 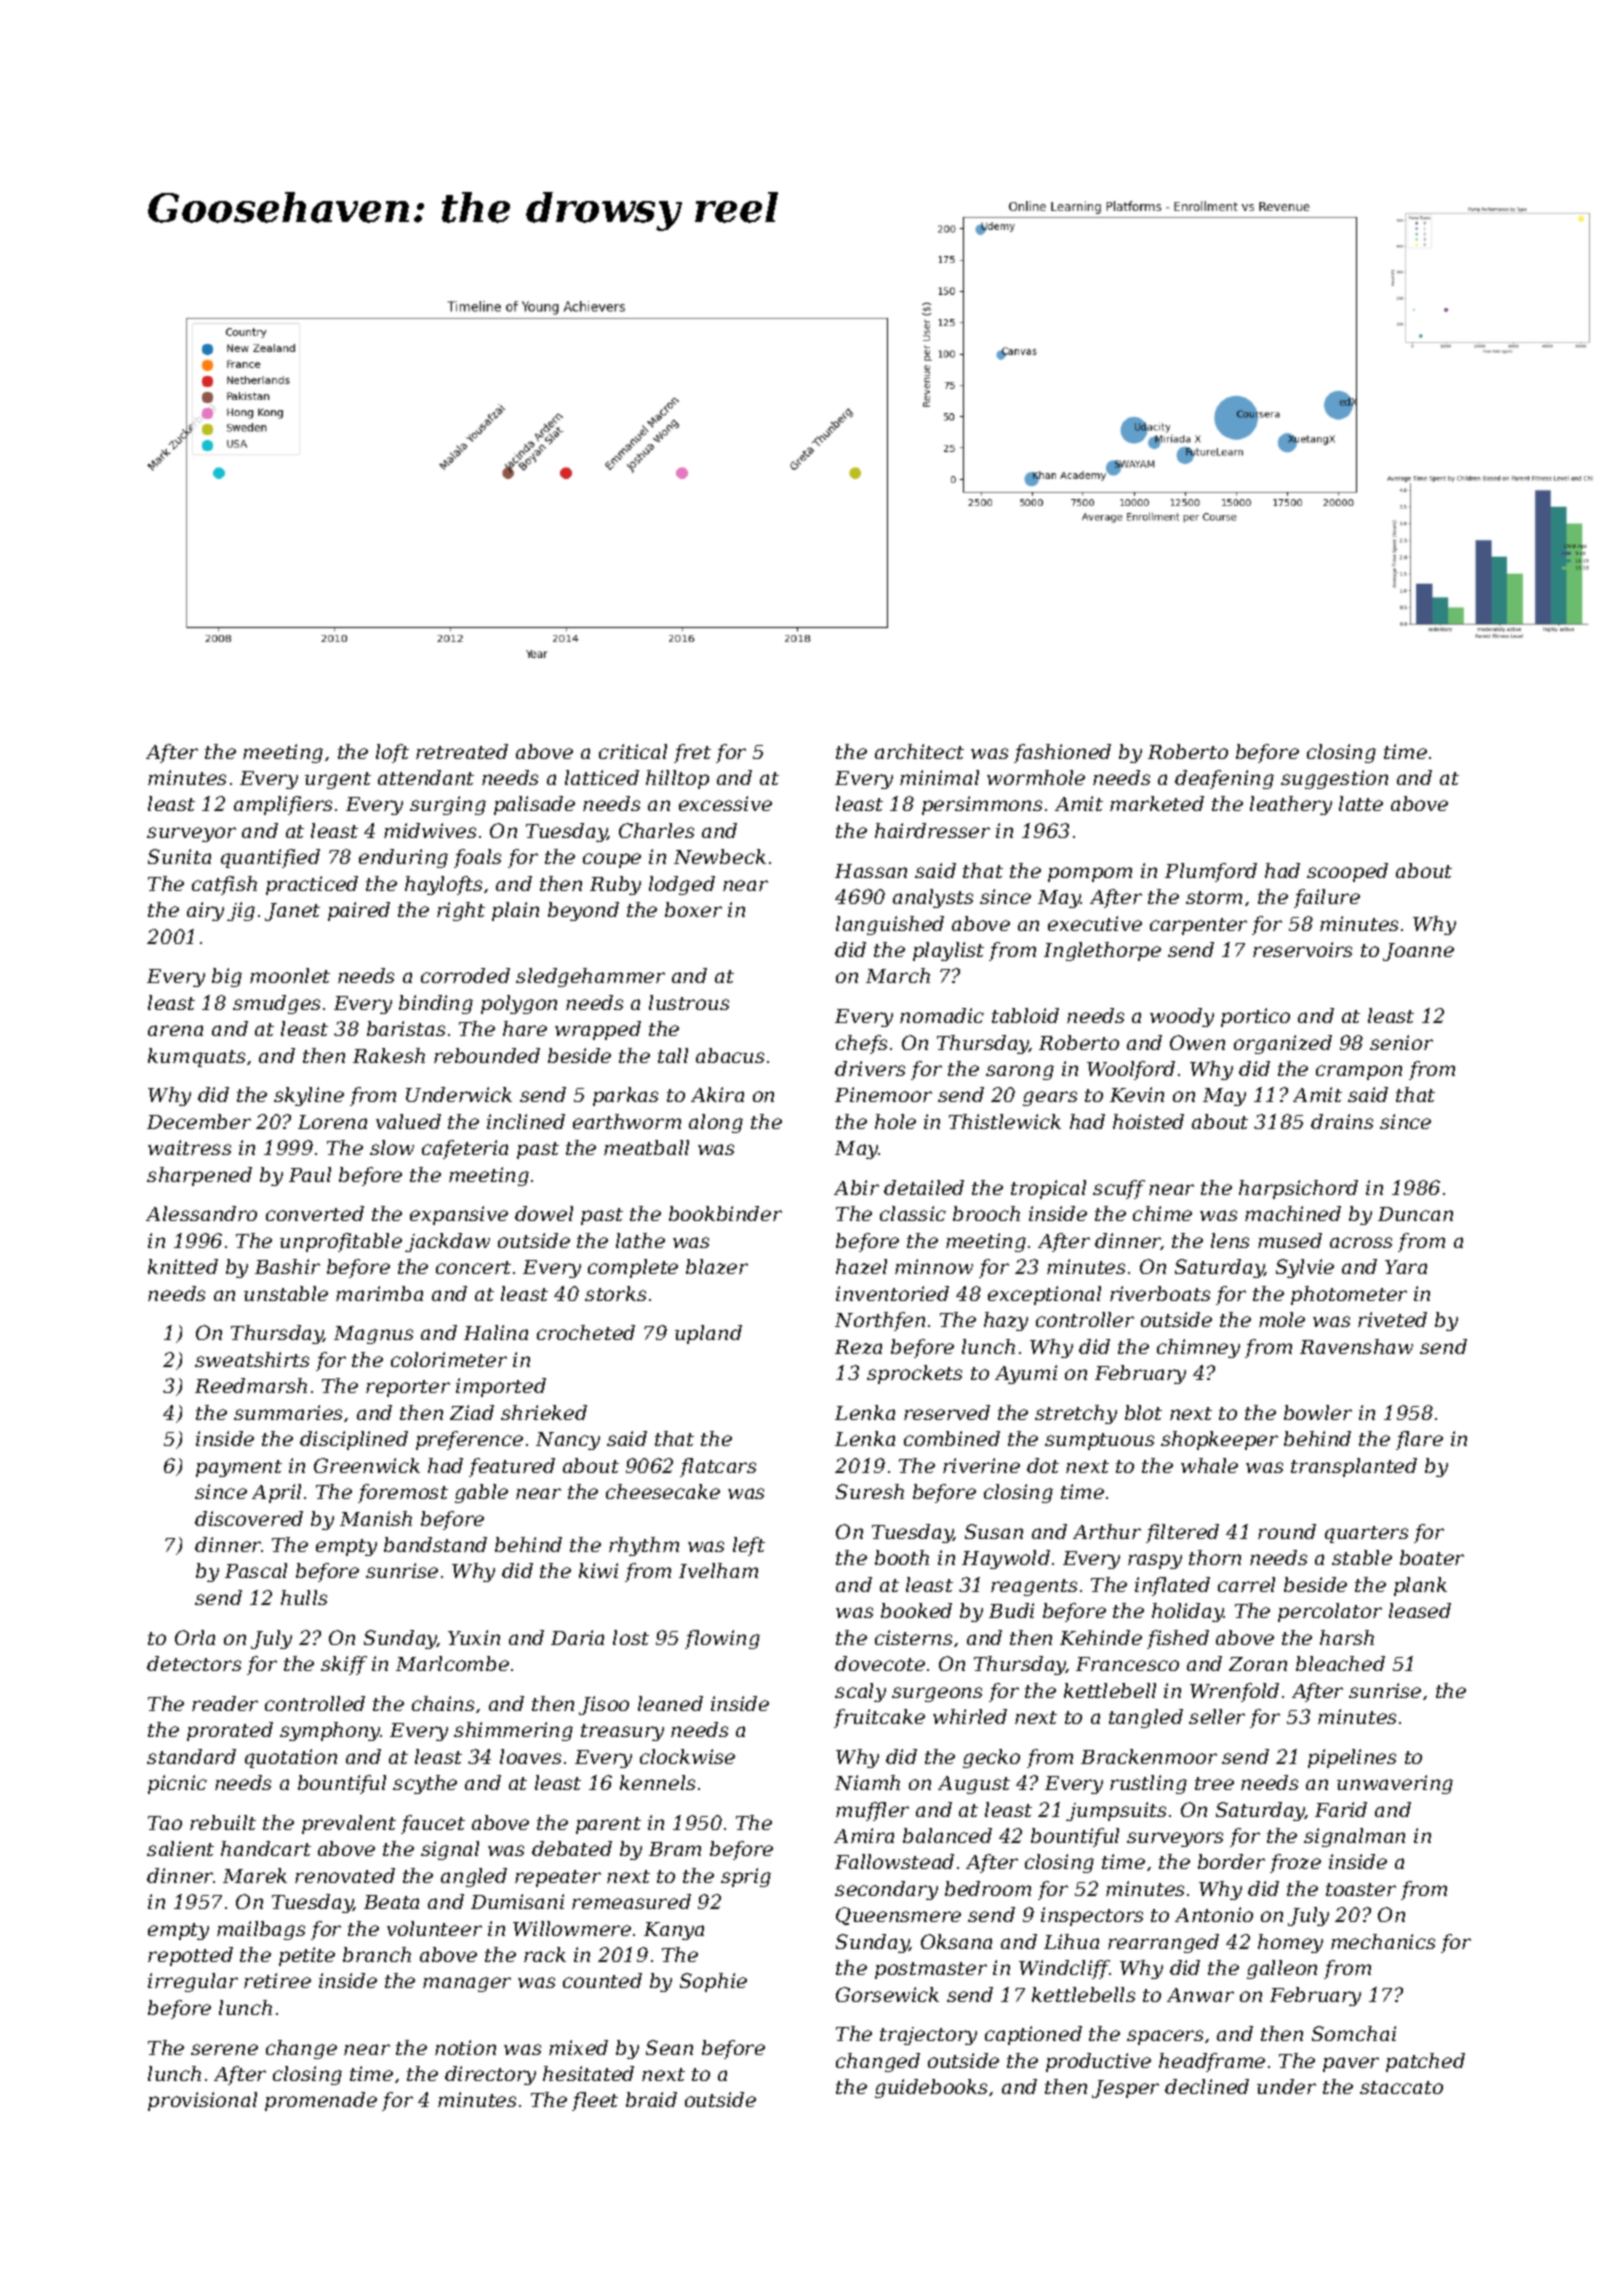 I want to click on boater, so click(x=1432, y=1557).
